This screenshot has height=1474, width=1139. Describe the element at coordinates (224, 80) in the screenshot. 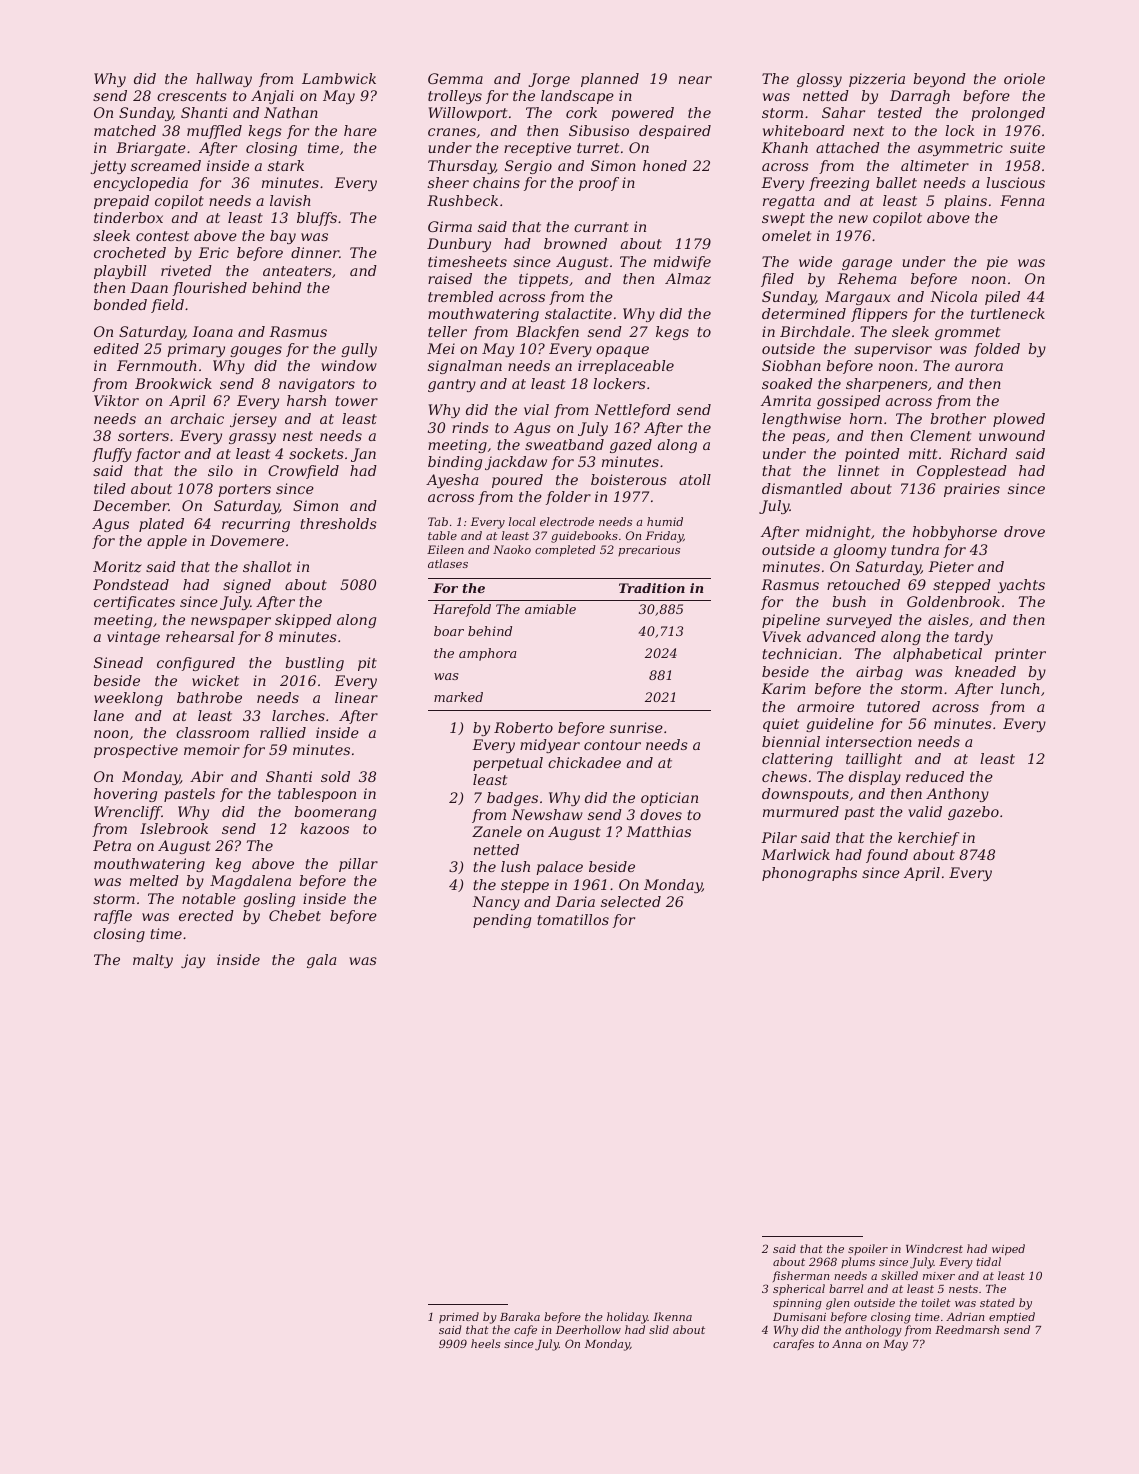

I see `hallway` at that location.
